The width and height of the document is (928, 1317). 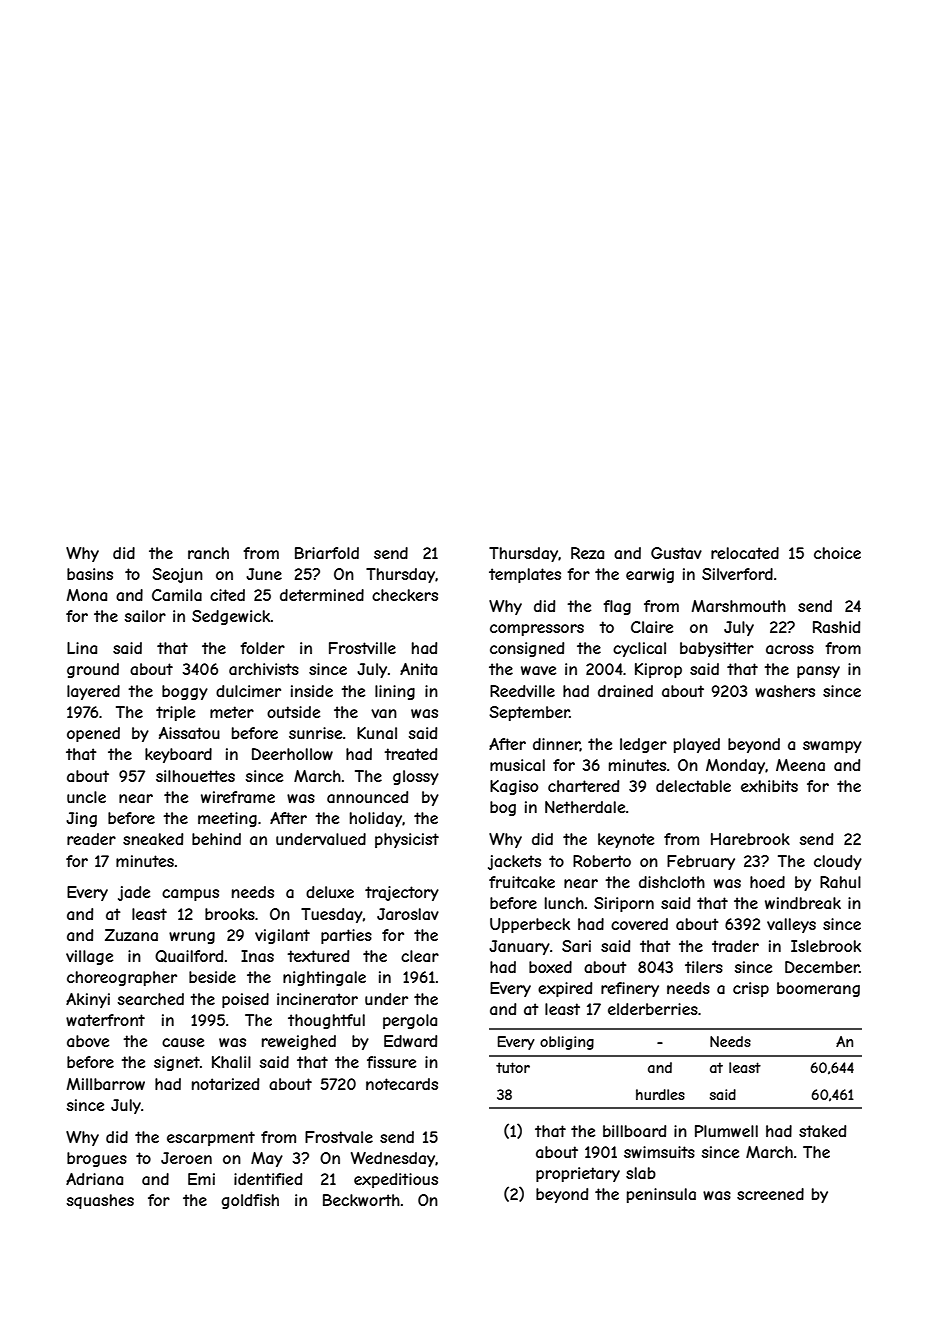 I want to click on Siriporn, so click(x=624, y=904).
